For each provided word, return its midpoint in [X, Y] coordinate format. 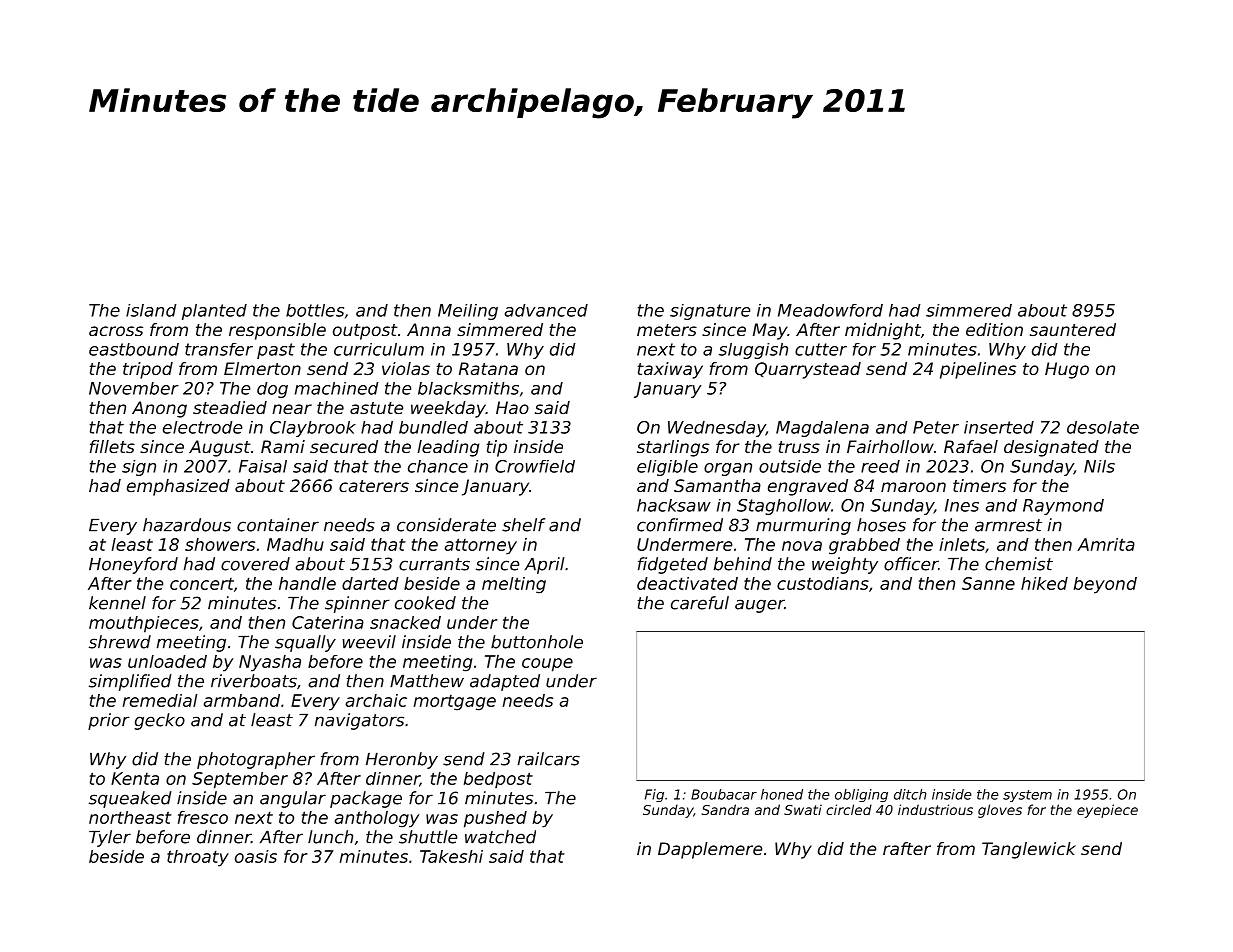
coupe [547, 665]
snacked [405, 622]
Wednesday [717, 429]
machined [337, 388]
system [1027, 796]
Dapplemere [710, 850]
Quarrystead [808, 370]
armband [241, 700]
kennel [117, 603]
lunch [330, 837]
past [276, 351]
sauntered [1073, 329]
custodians [823, 583]
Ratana [488, 368]
